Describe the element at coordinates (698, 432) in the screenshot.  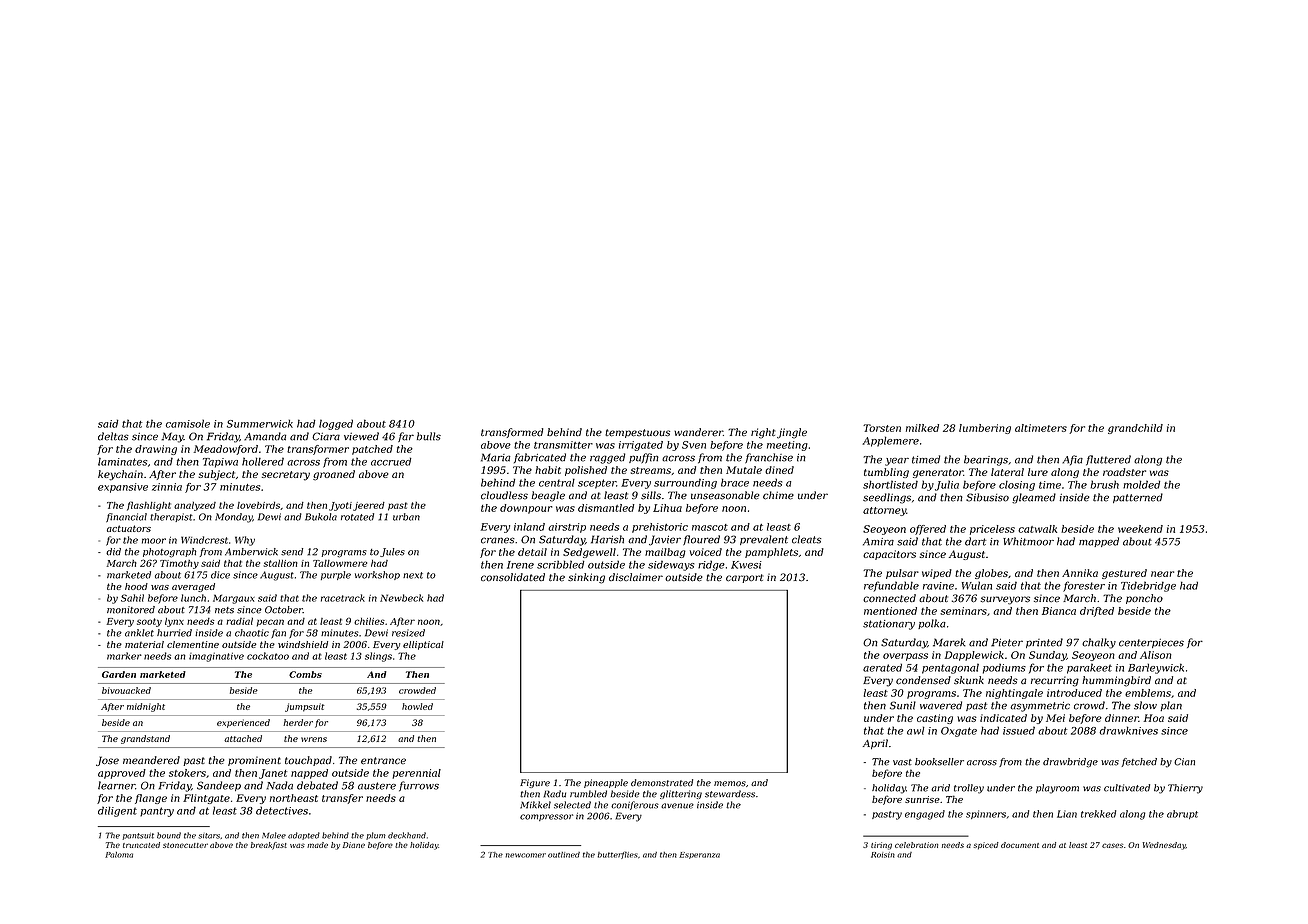
I see `wanderer` at that location.
